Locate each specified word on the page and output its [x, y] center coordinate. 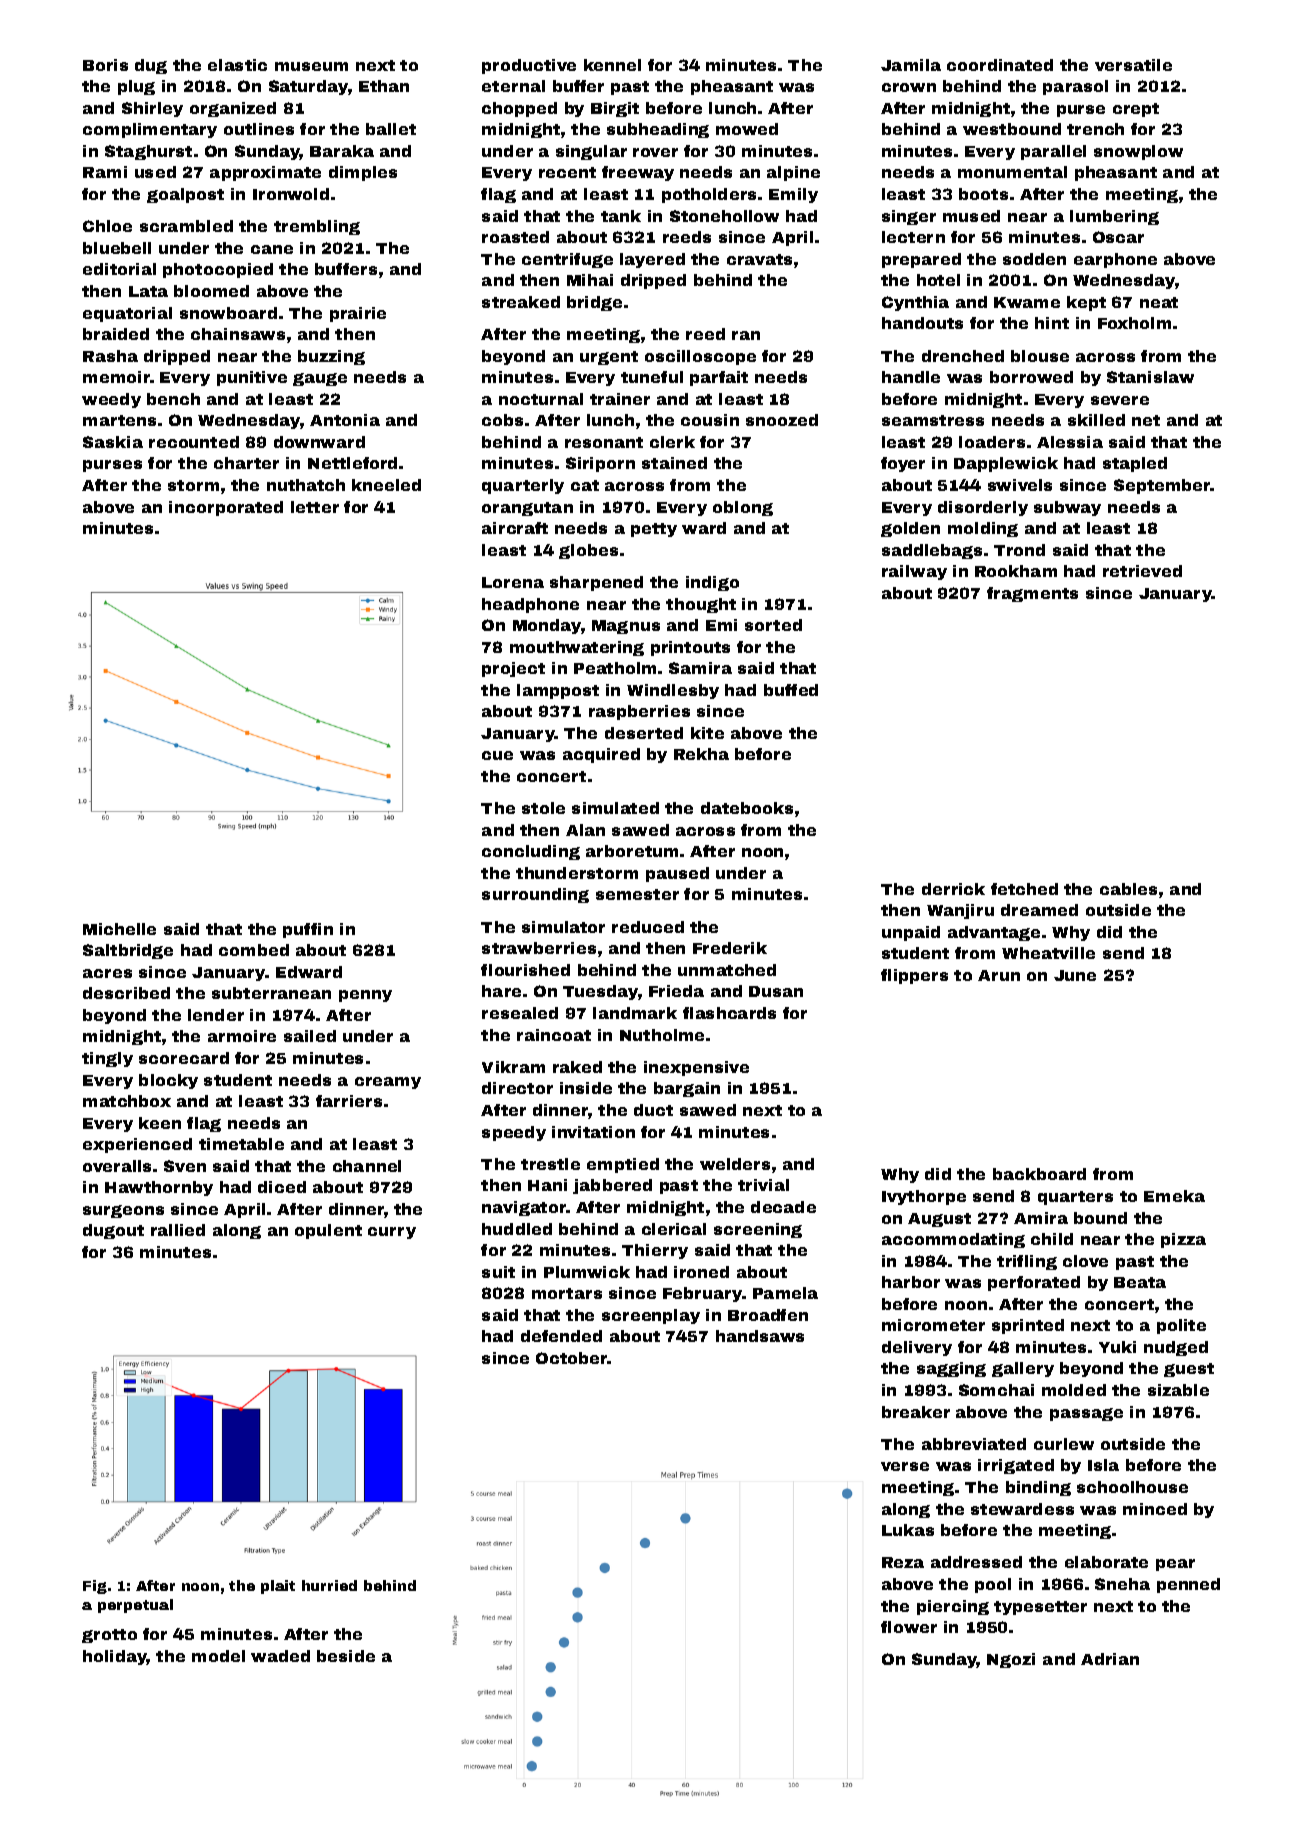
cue [497, 755]
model [218, 1656]
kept [1086, 303]
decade [783, 1207]
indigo [712, 583]
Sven [185, 1166]
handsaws [760, 1336]
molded [1074, 1390]
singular [591, 152]
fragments [1032, 594]
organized [233, 109]
